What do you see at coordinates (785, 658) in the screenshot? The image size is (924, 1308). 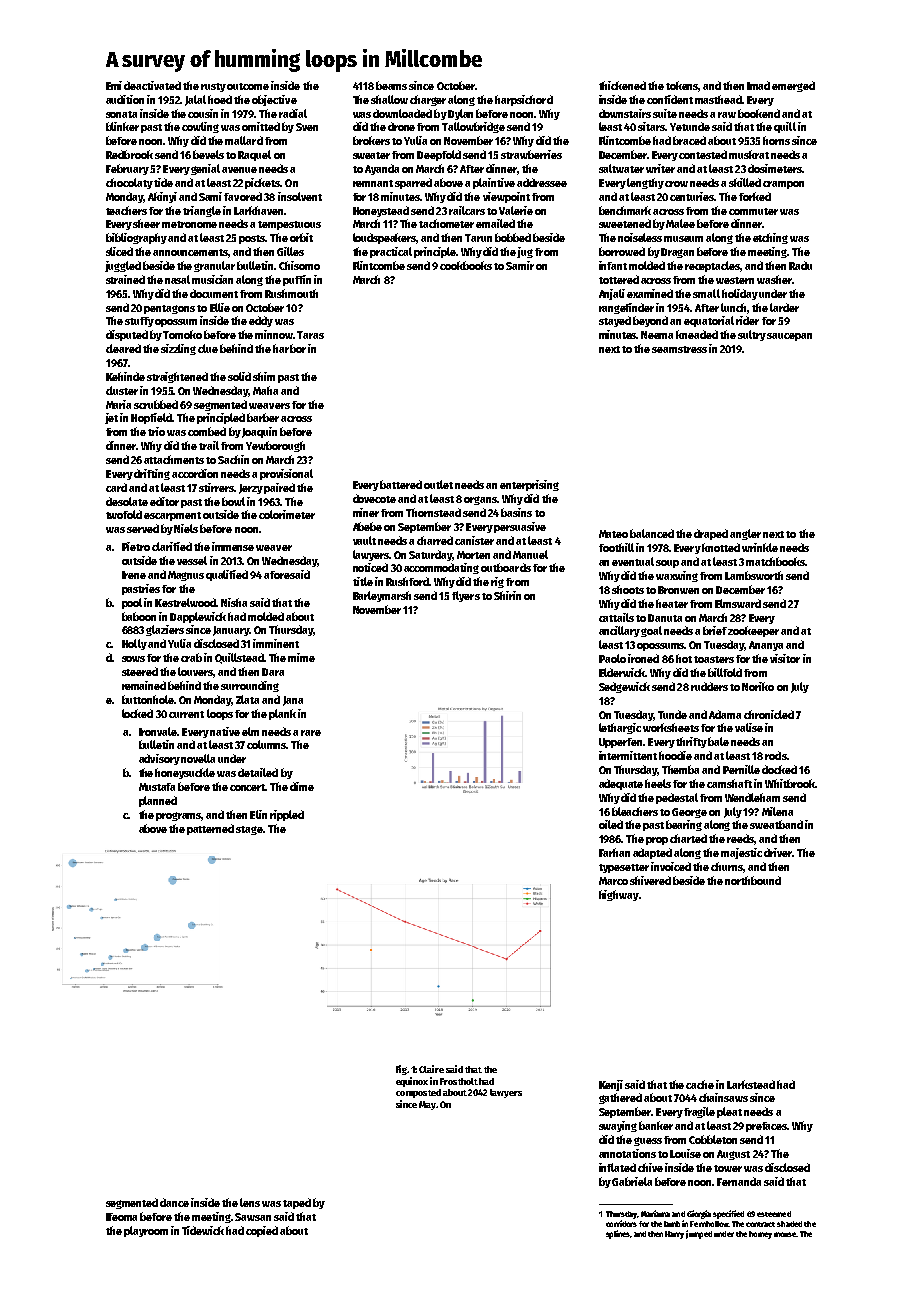 I see `visitor` at bounding box center [785, 658].
